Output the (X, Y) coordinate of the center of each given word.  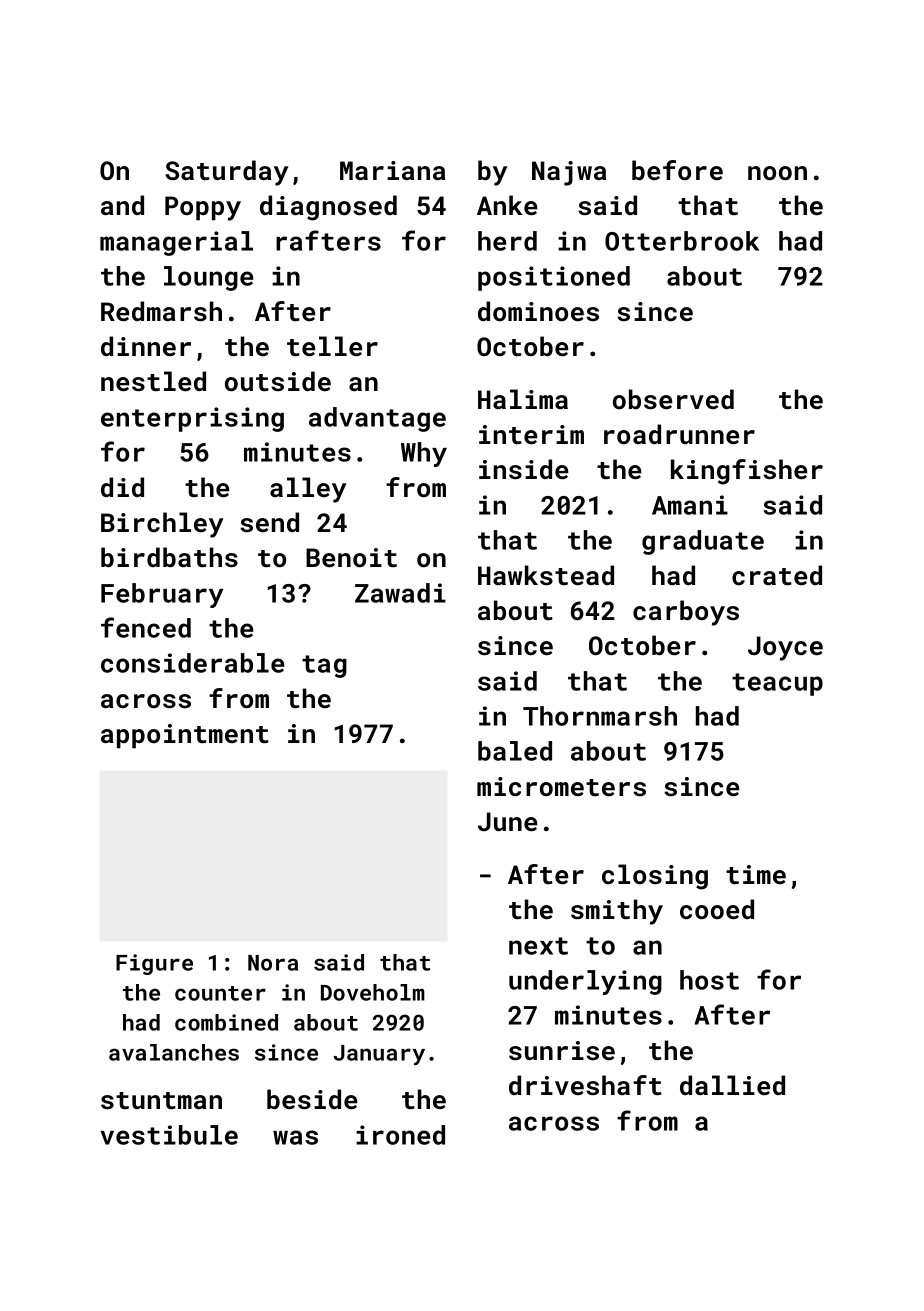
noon (777, 173)
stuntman (161, 1101)
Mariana (393, 170)
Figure (154, 964)
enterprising (192, 419)
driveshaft (585, 1085)
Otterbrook (682, 241)
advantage (377, 419)
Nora (273, 963)
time (756, 874)
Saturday (227, 173)
